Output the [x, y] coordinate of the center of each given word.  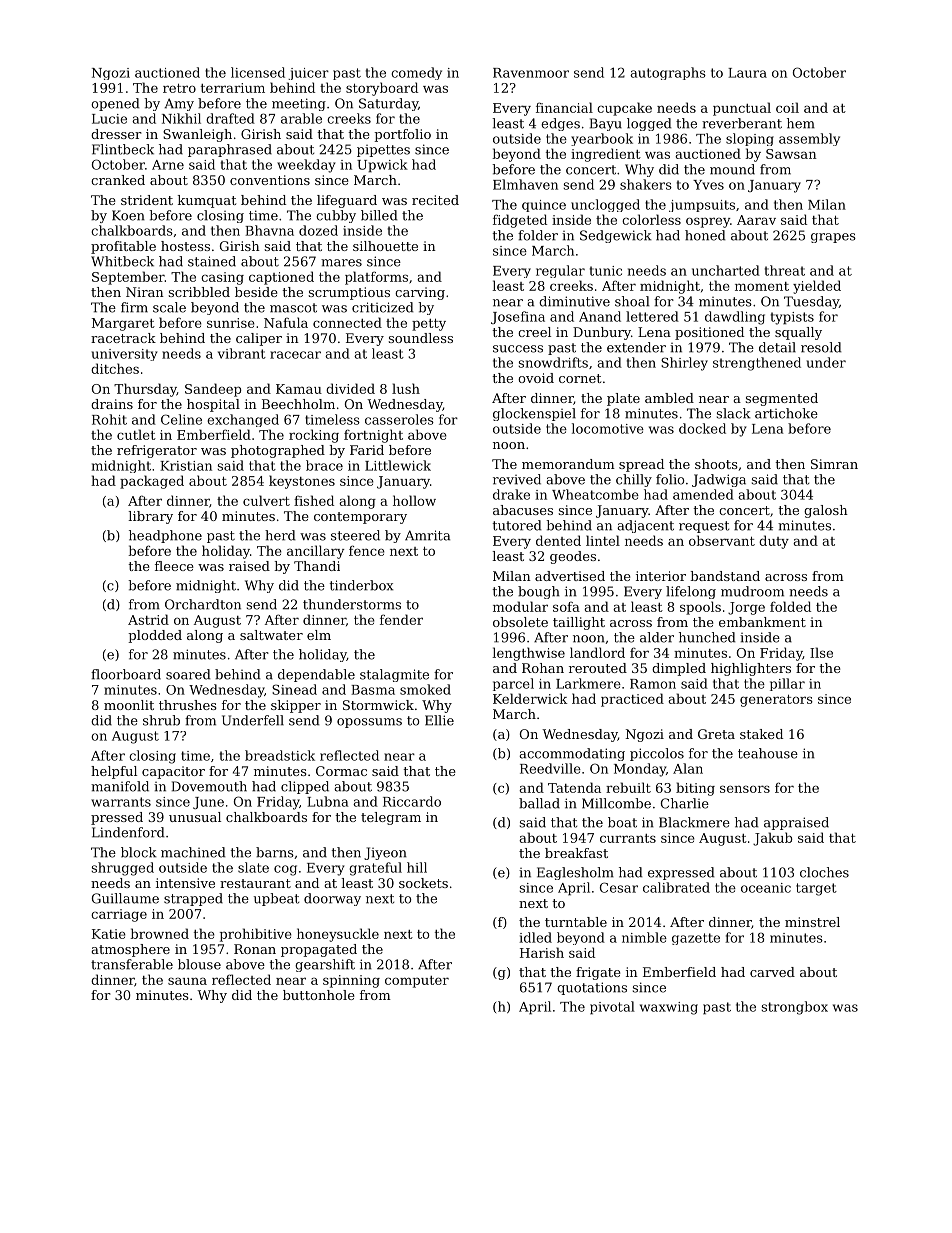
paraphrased [230, 150]
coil [787, 107]
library [150, 517]
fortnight [373, 436]
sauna [187, 981]
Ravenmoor [531, 73]
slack [734, 413]
